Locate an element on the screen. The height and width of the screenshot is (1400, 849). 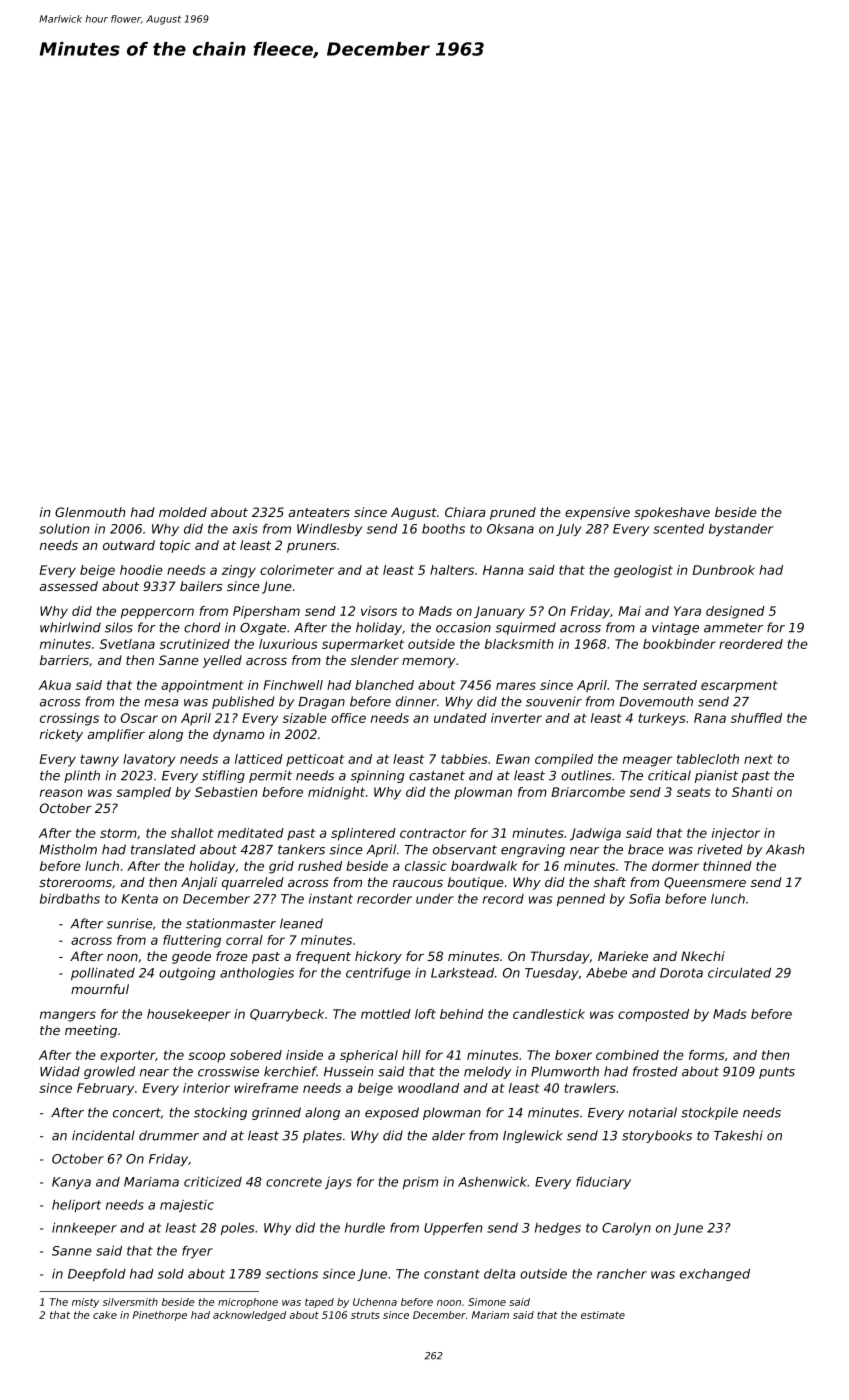
anteaters is located at coordinates (319, 512).
